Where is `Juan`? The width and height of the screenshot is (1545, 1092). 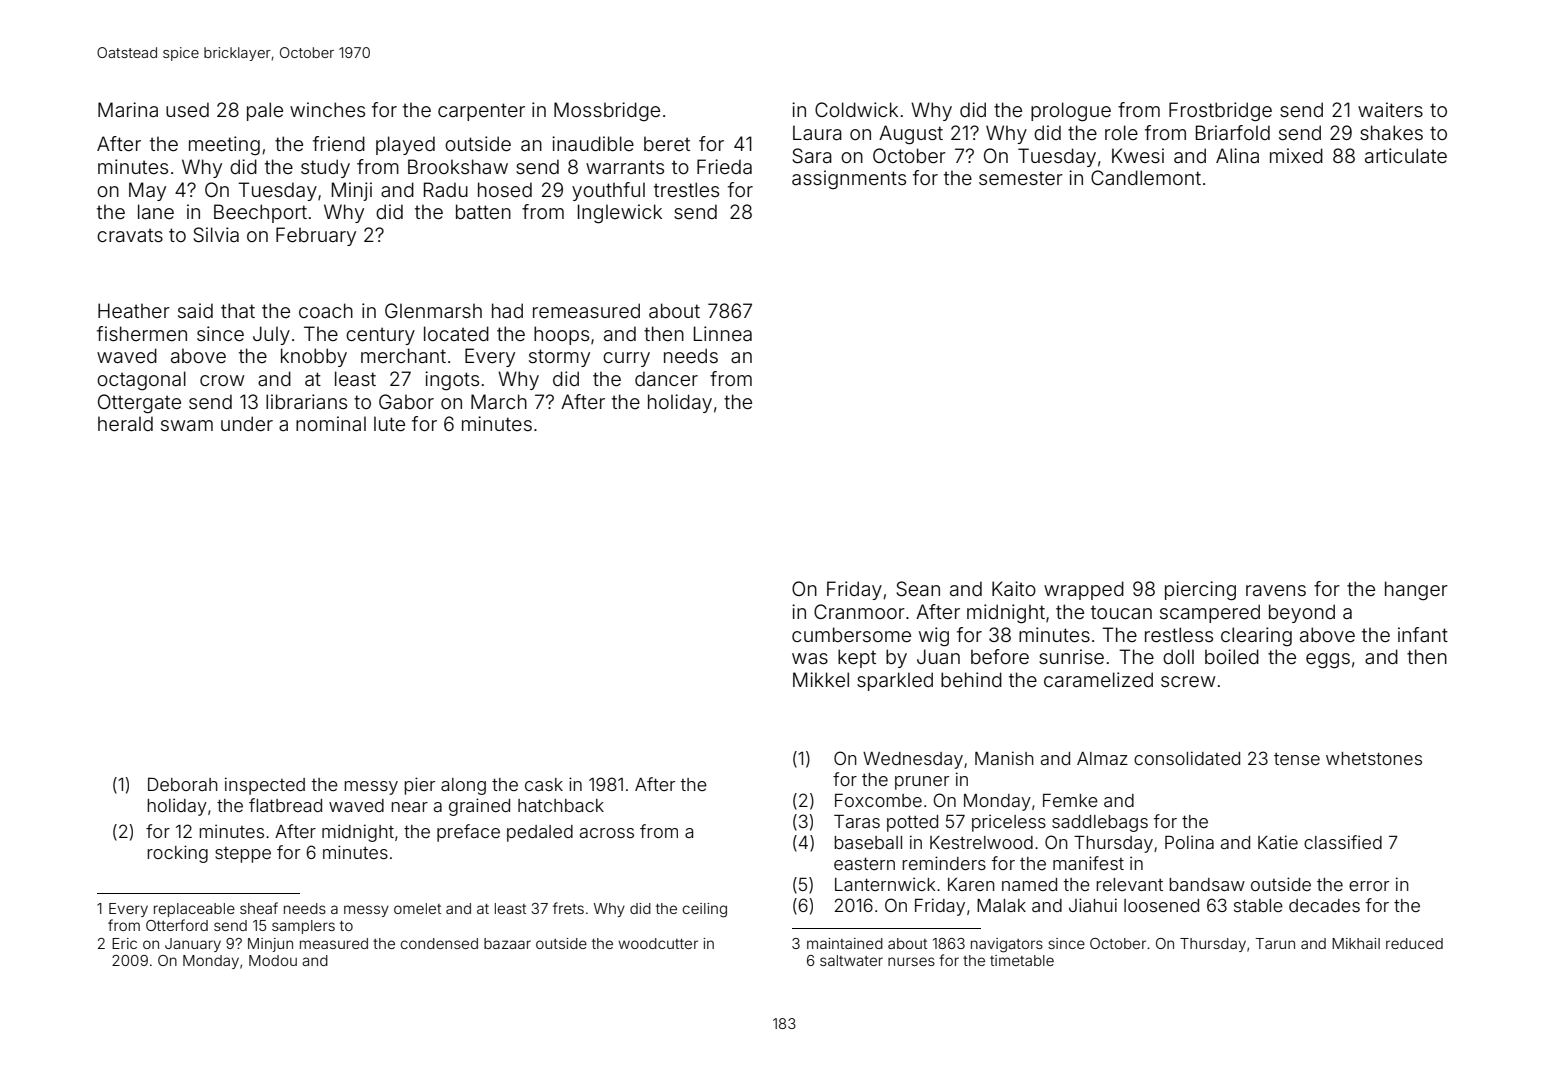
Juan is located at coordinates (938, 656).
